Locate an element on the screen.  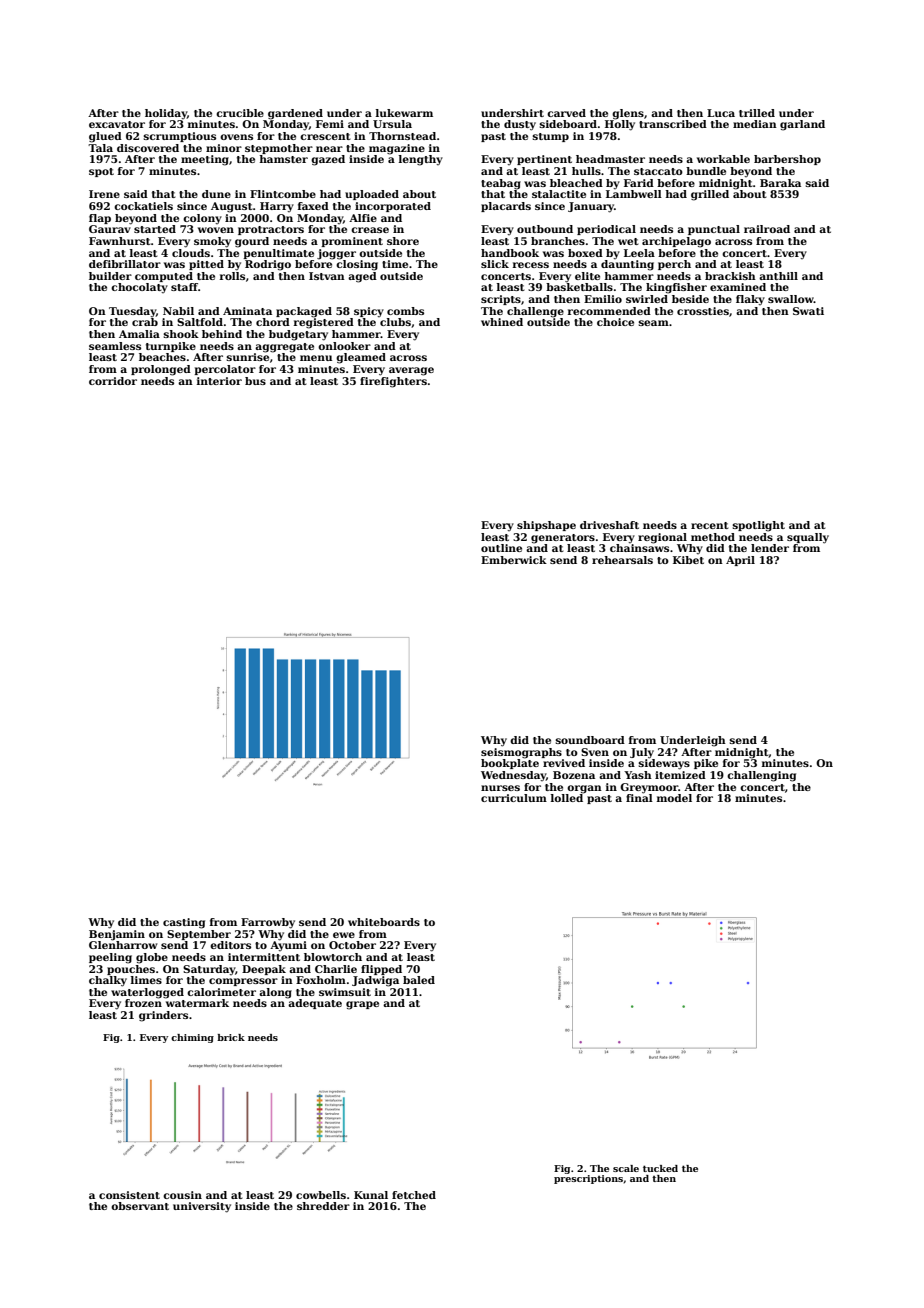
bus is located at coordinates (255, 381).
